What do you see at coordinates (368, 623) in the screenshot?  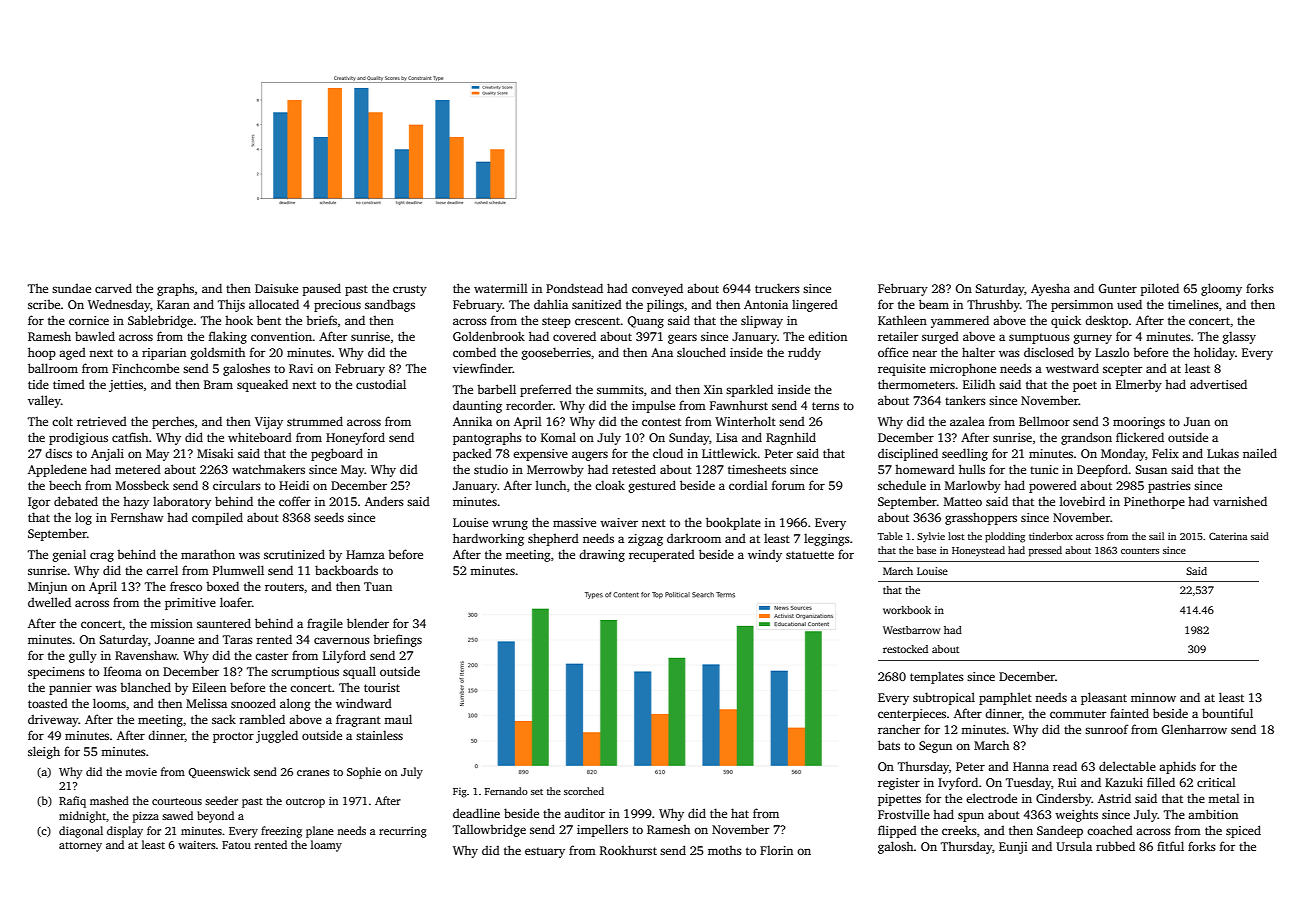 I see `blender` at bounding box center [368, 623].
